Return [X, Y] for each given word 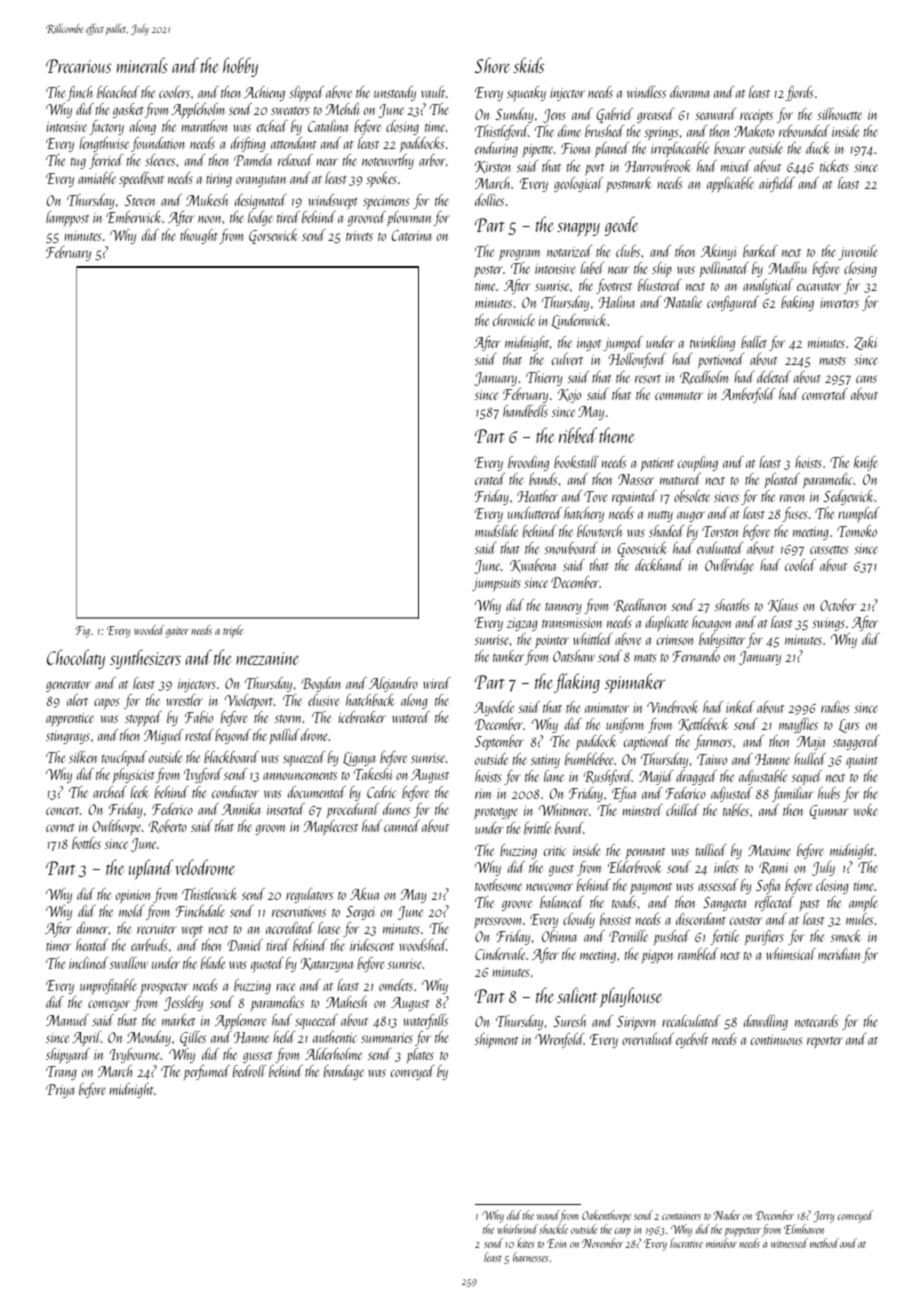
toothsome [498, 885]
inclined [88, 963]
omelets [396, 985]
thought [199, 236]
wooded [149, 630]
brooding [528, 463]
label [592, 268]
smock [845, 936]
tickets [834, 166]
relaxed [295, 160]
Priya [60, 1091]
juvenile [858, 252]
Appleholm [198, 111]
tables [736, 810]
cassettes [829, 550]
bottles [86, 843]
